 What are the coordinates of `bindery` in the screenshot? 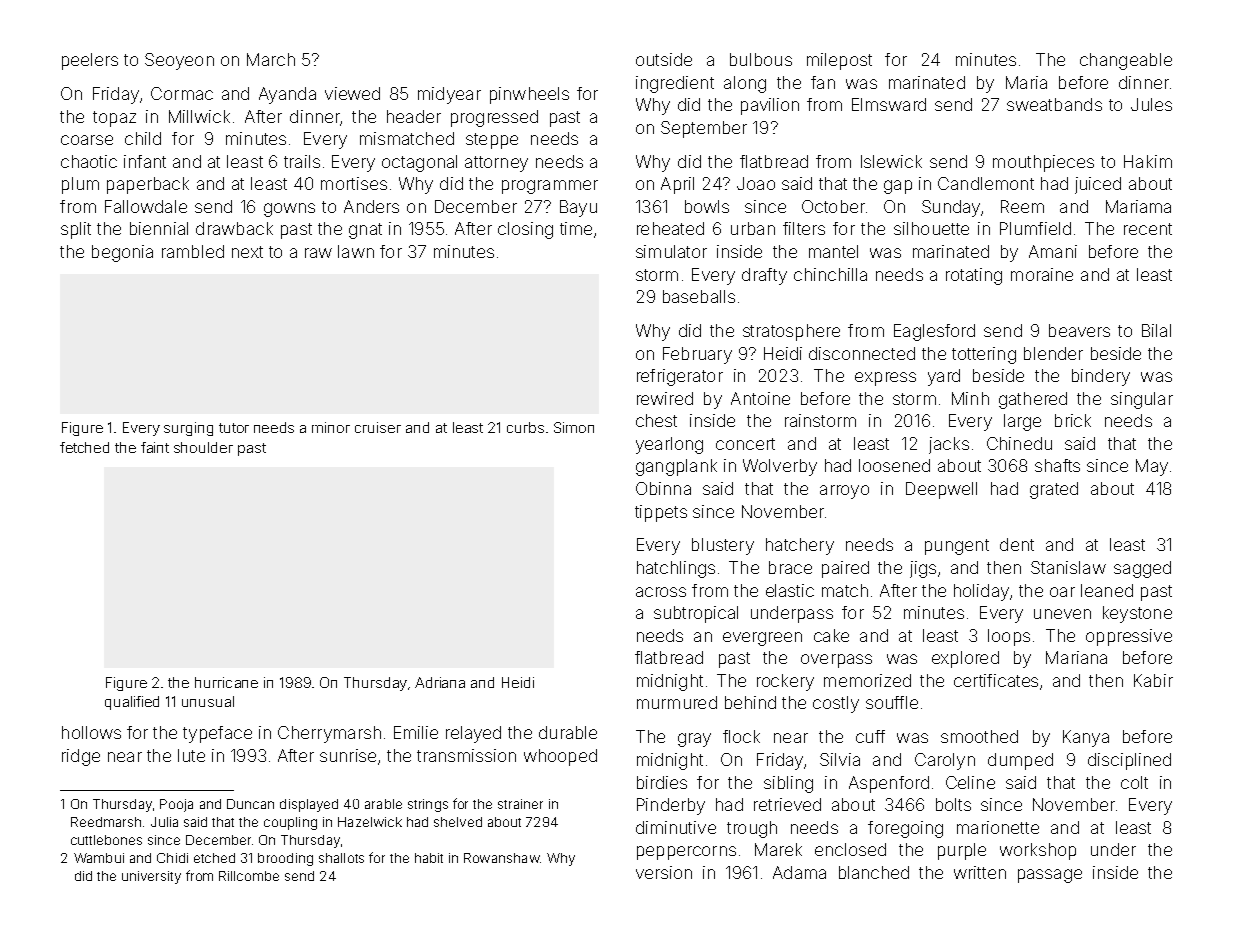 It's located at (1101, 377).
